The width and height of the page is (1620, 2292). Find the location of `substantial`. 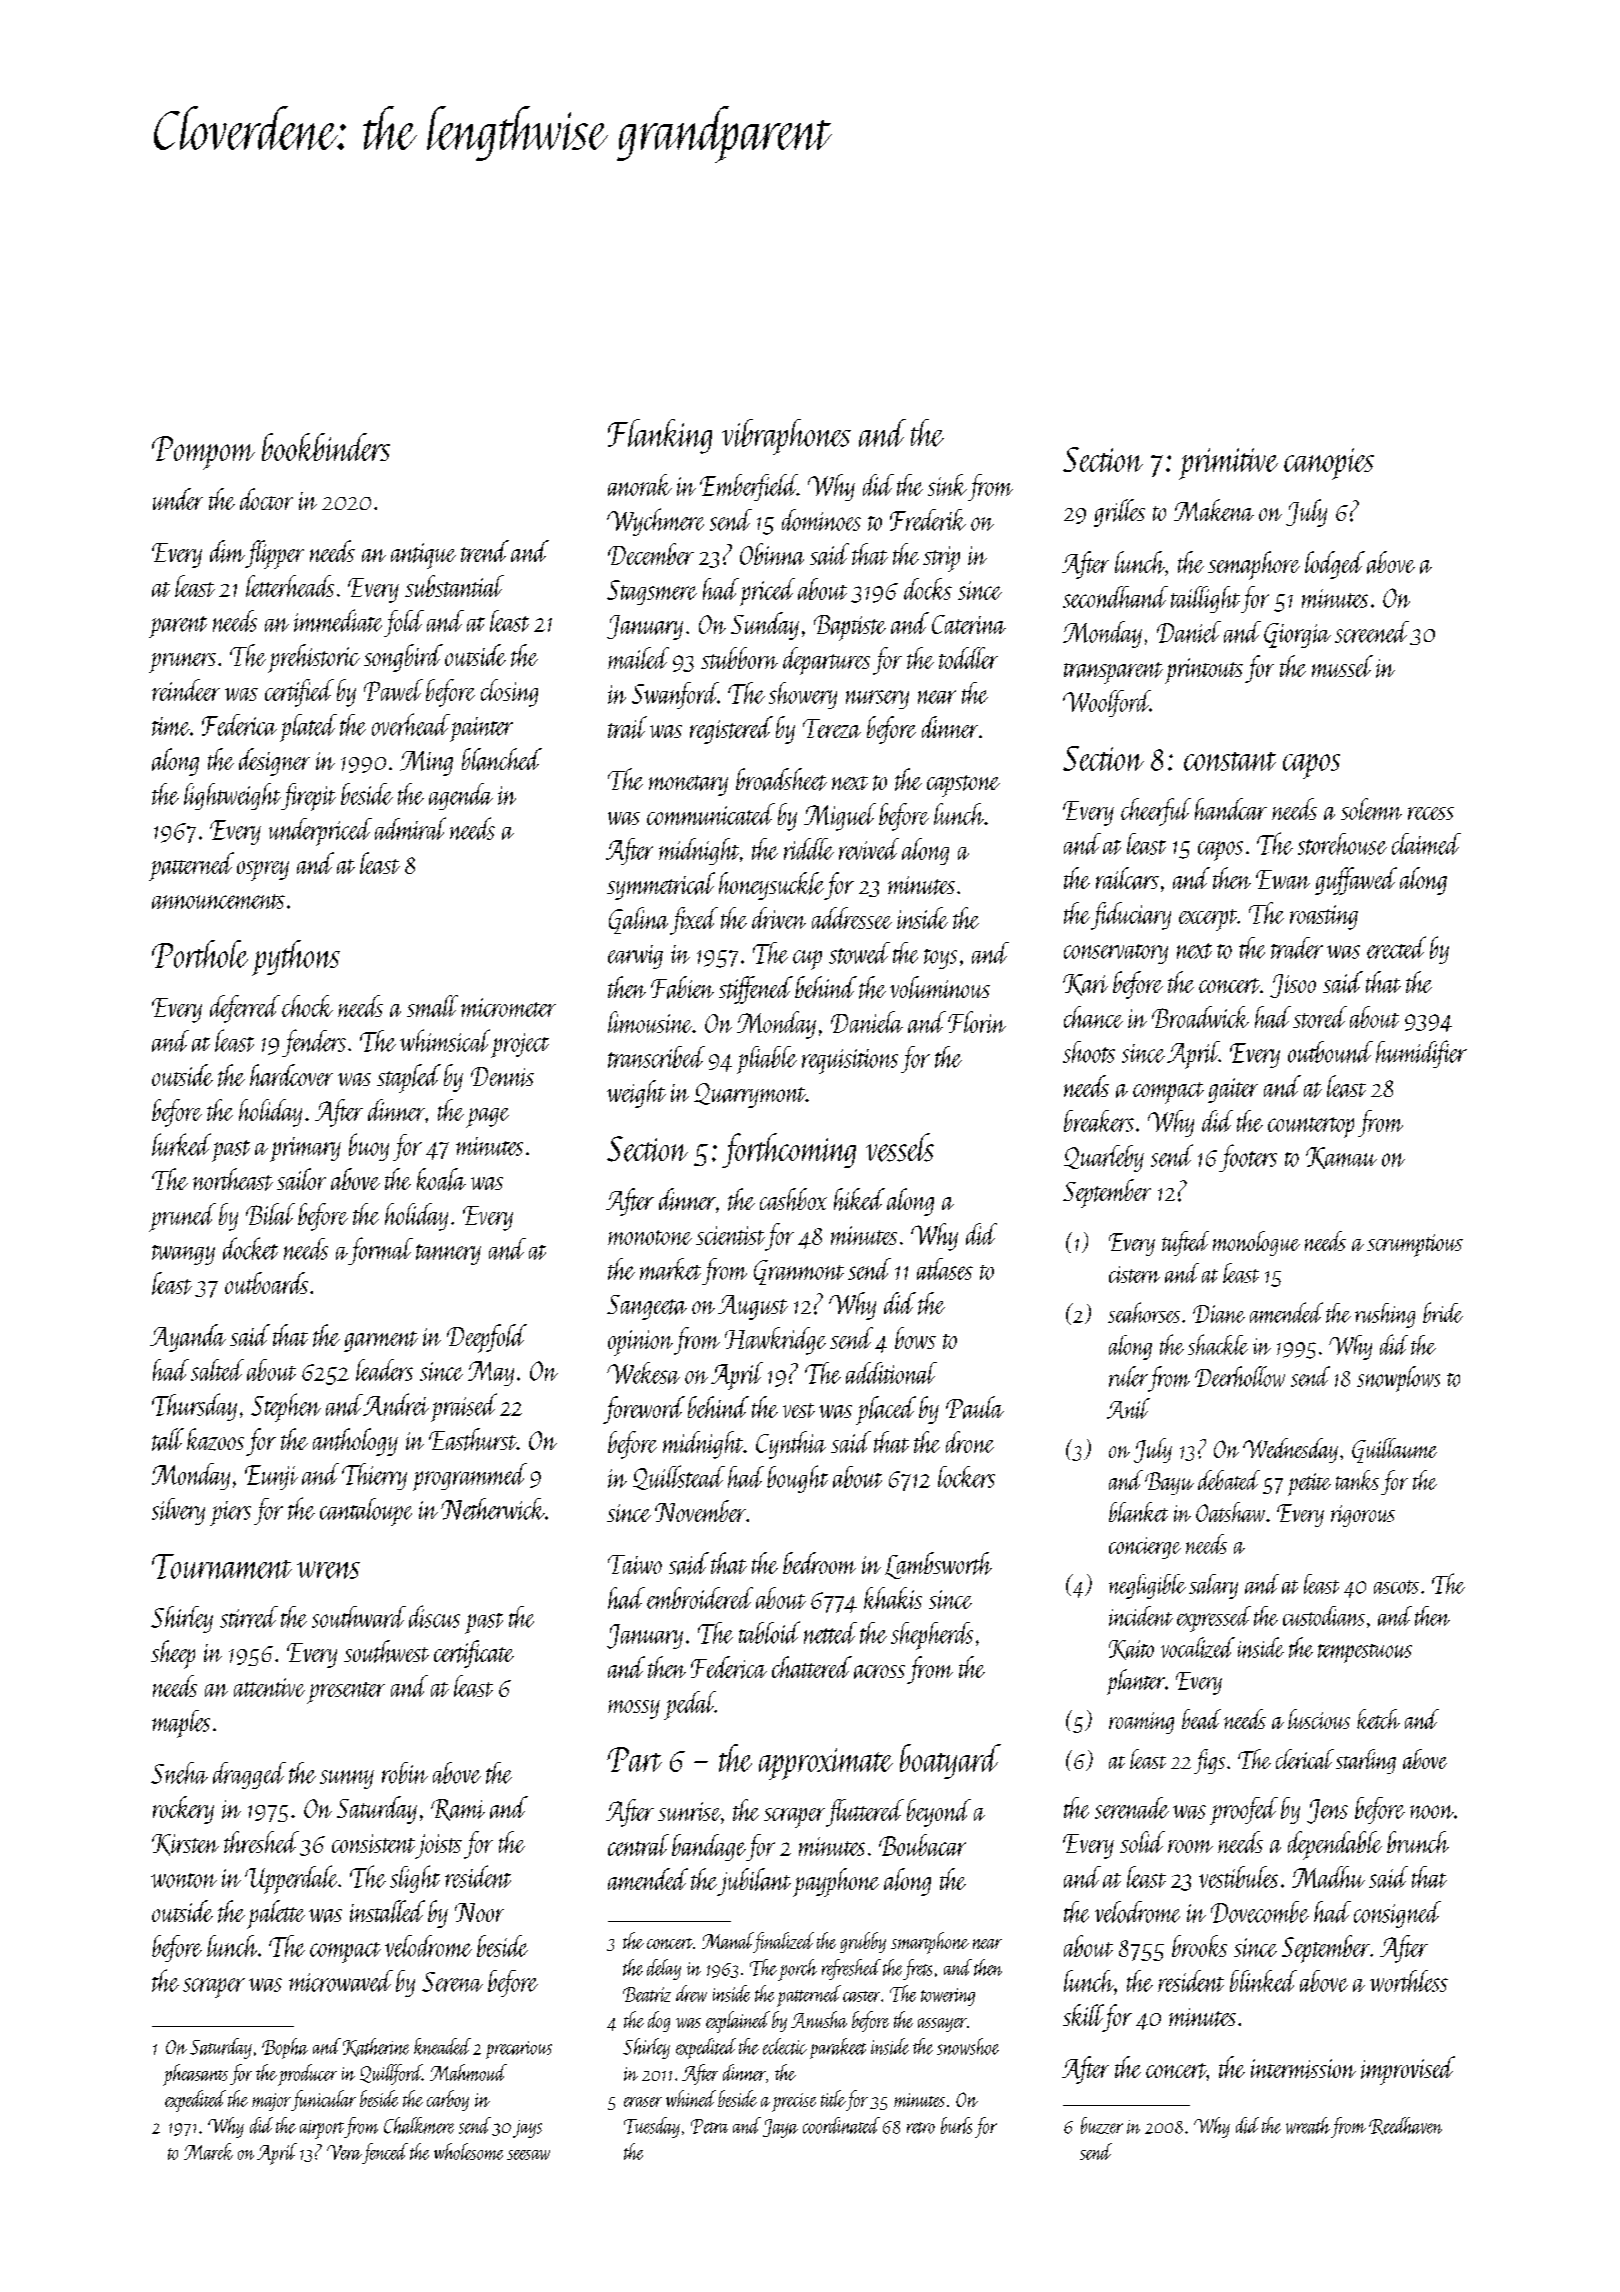

substantial is located at coordinates (454, 586).
